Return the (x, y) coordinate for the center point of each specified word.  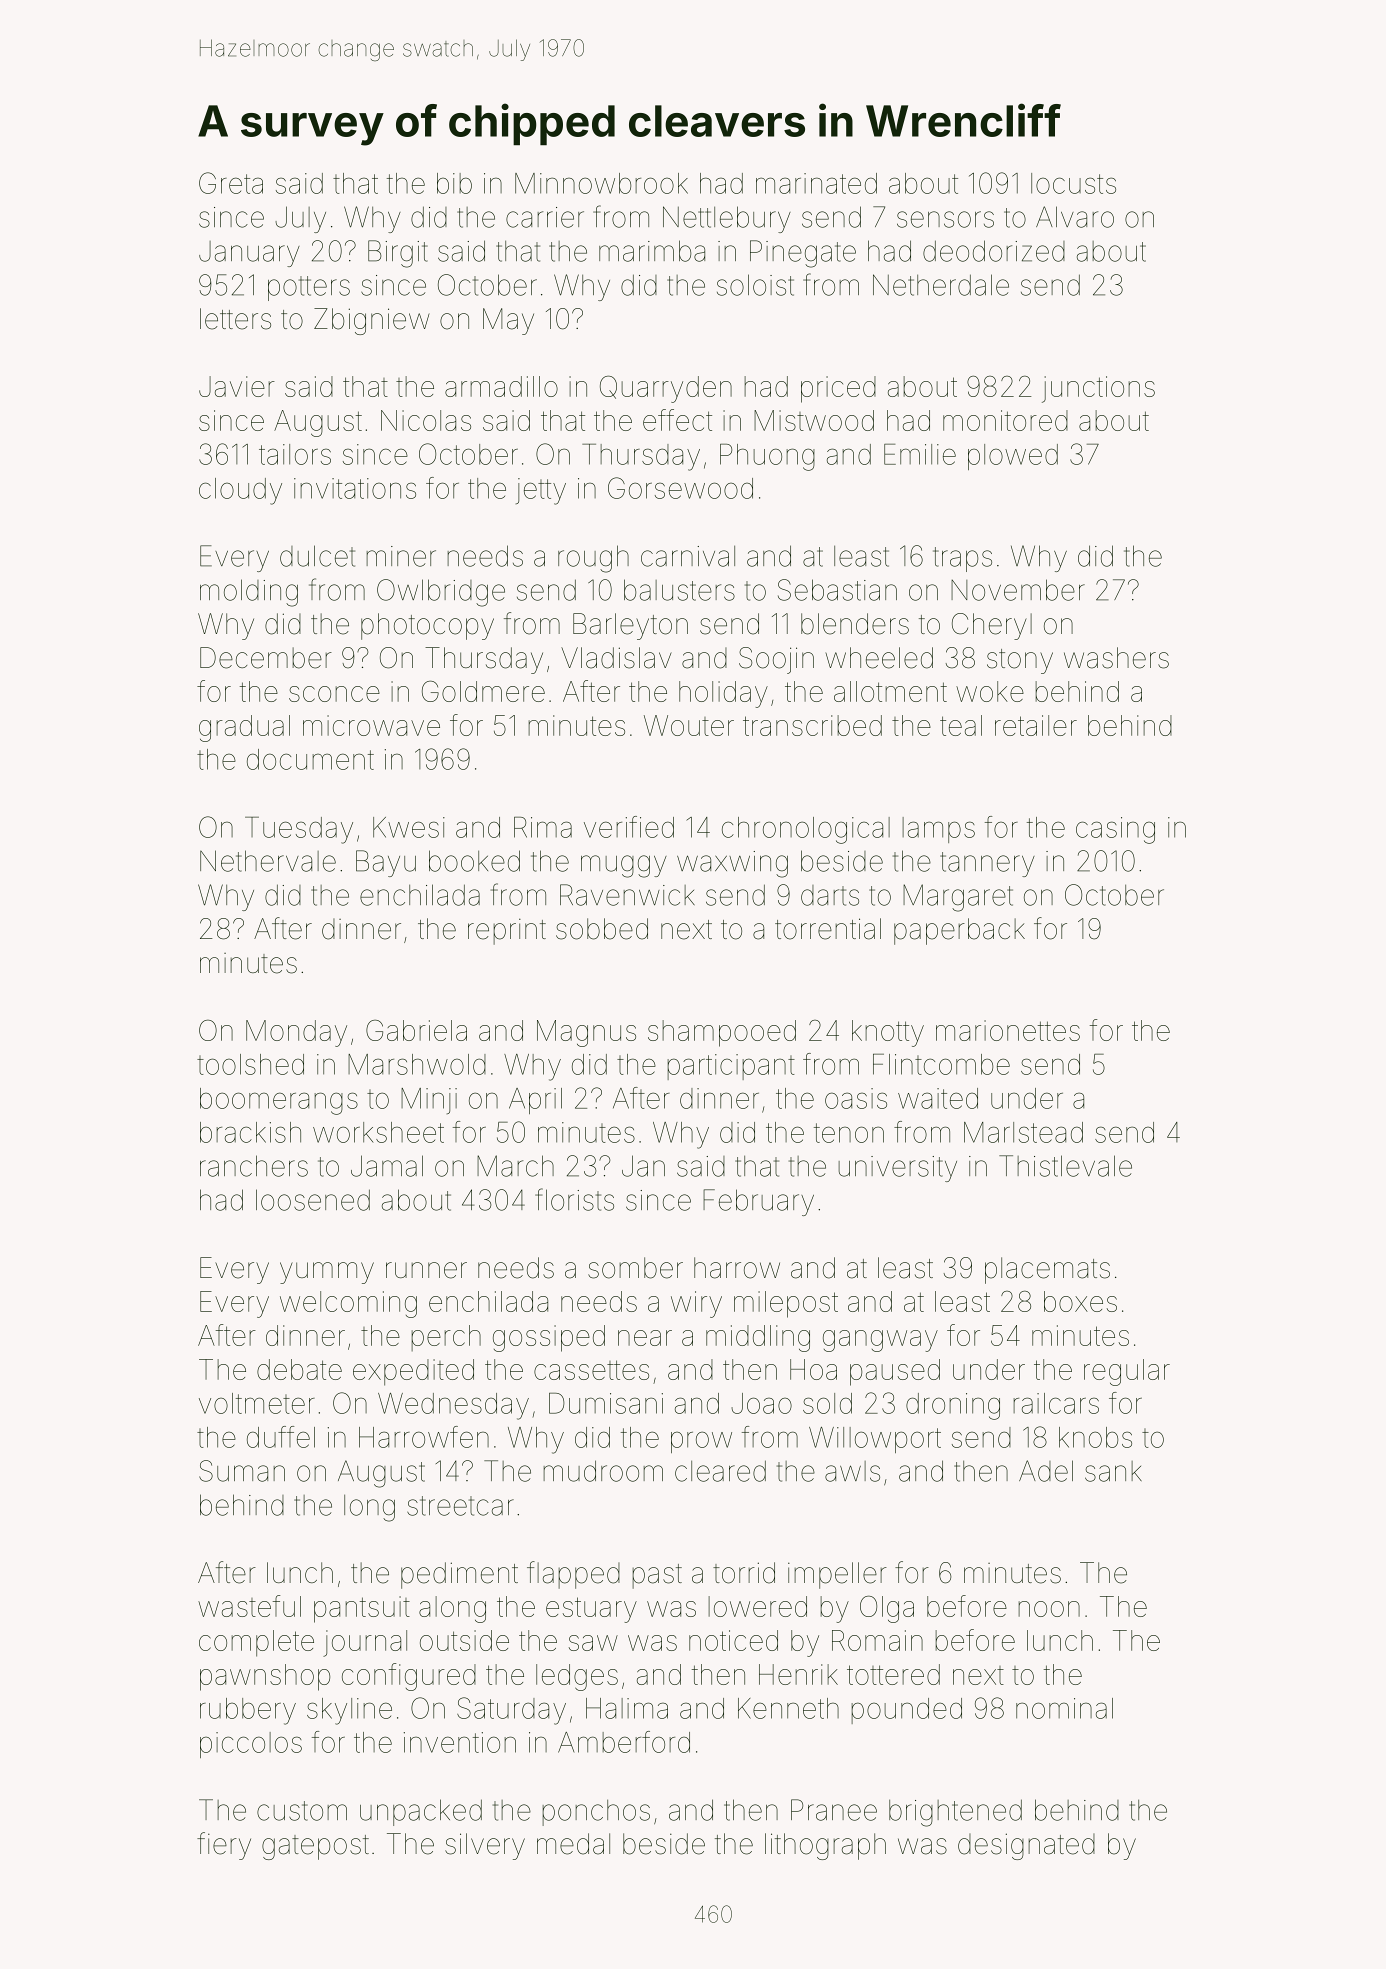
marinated (816, 183)
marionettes (1008, 1030)
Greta (231, 183)
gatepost (315, 1847)
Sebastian (837, 590)
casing (1115, 830)
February (758, 1202)
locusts (1073, 183)
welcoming (348, 1304)
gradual (244, 728)
